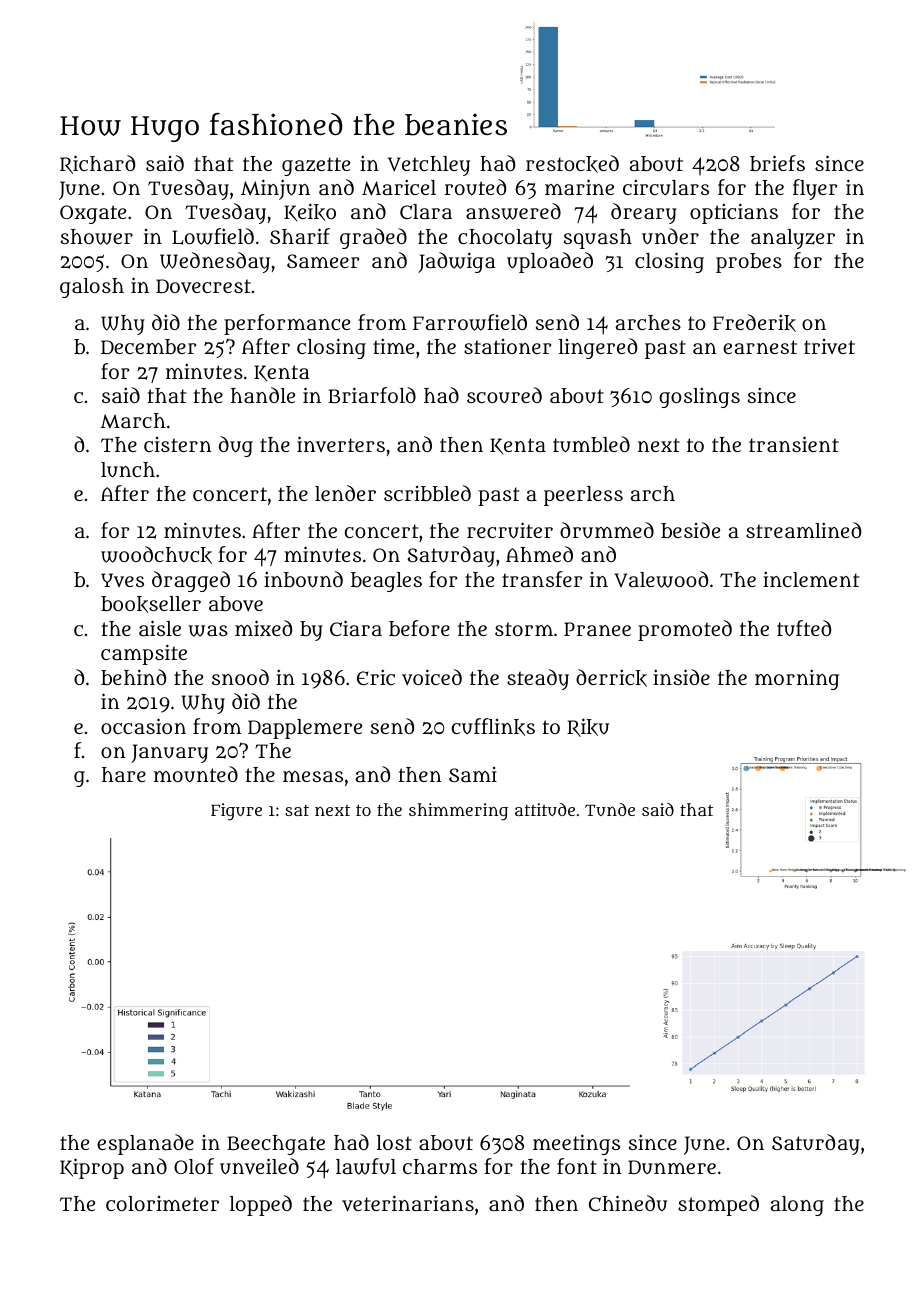  I want to click on Ciara, so click(356, 628).
